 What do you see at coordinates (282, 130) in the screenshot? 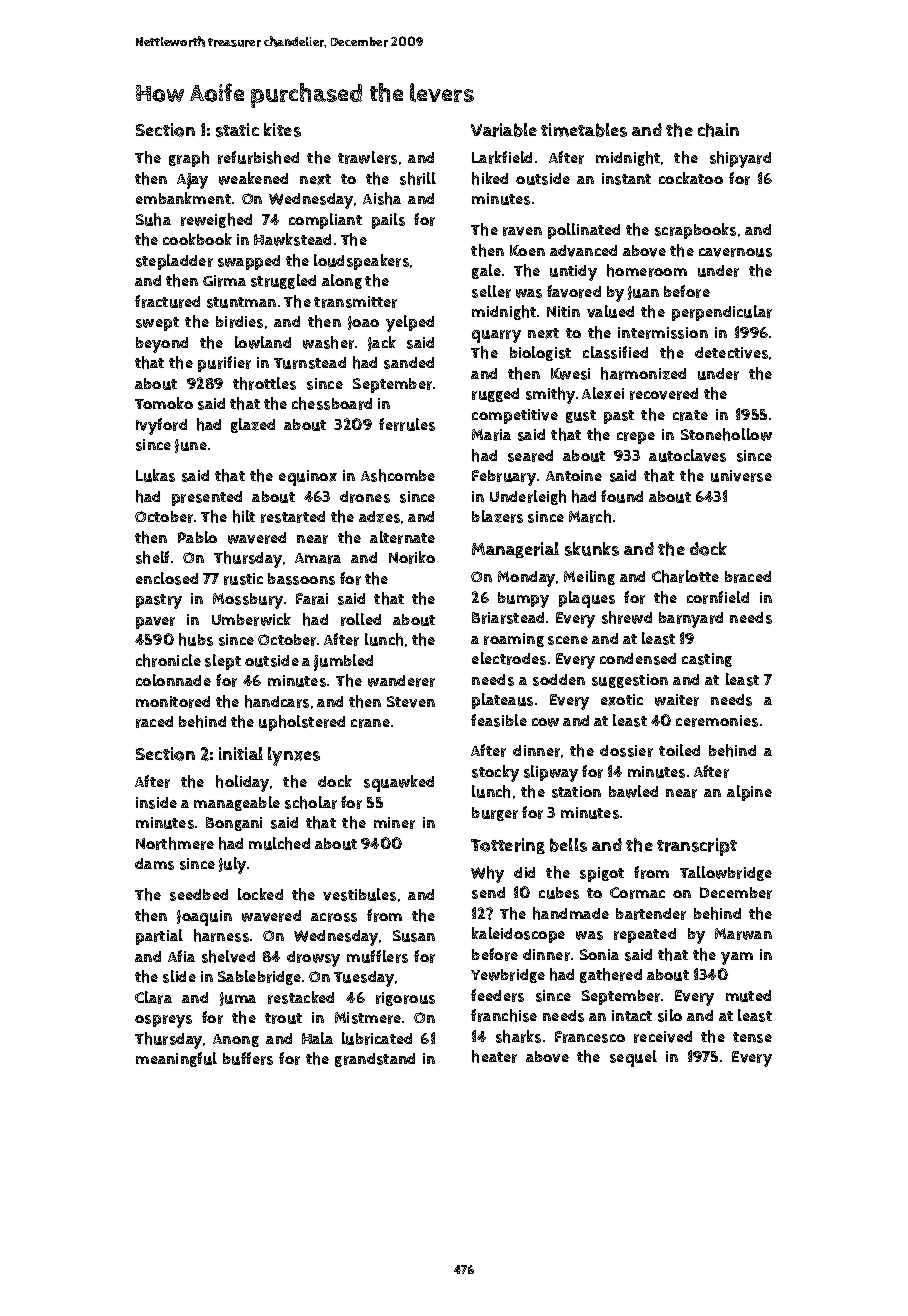
I see `kites` at bounding box center [282, 130].
